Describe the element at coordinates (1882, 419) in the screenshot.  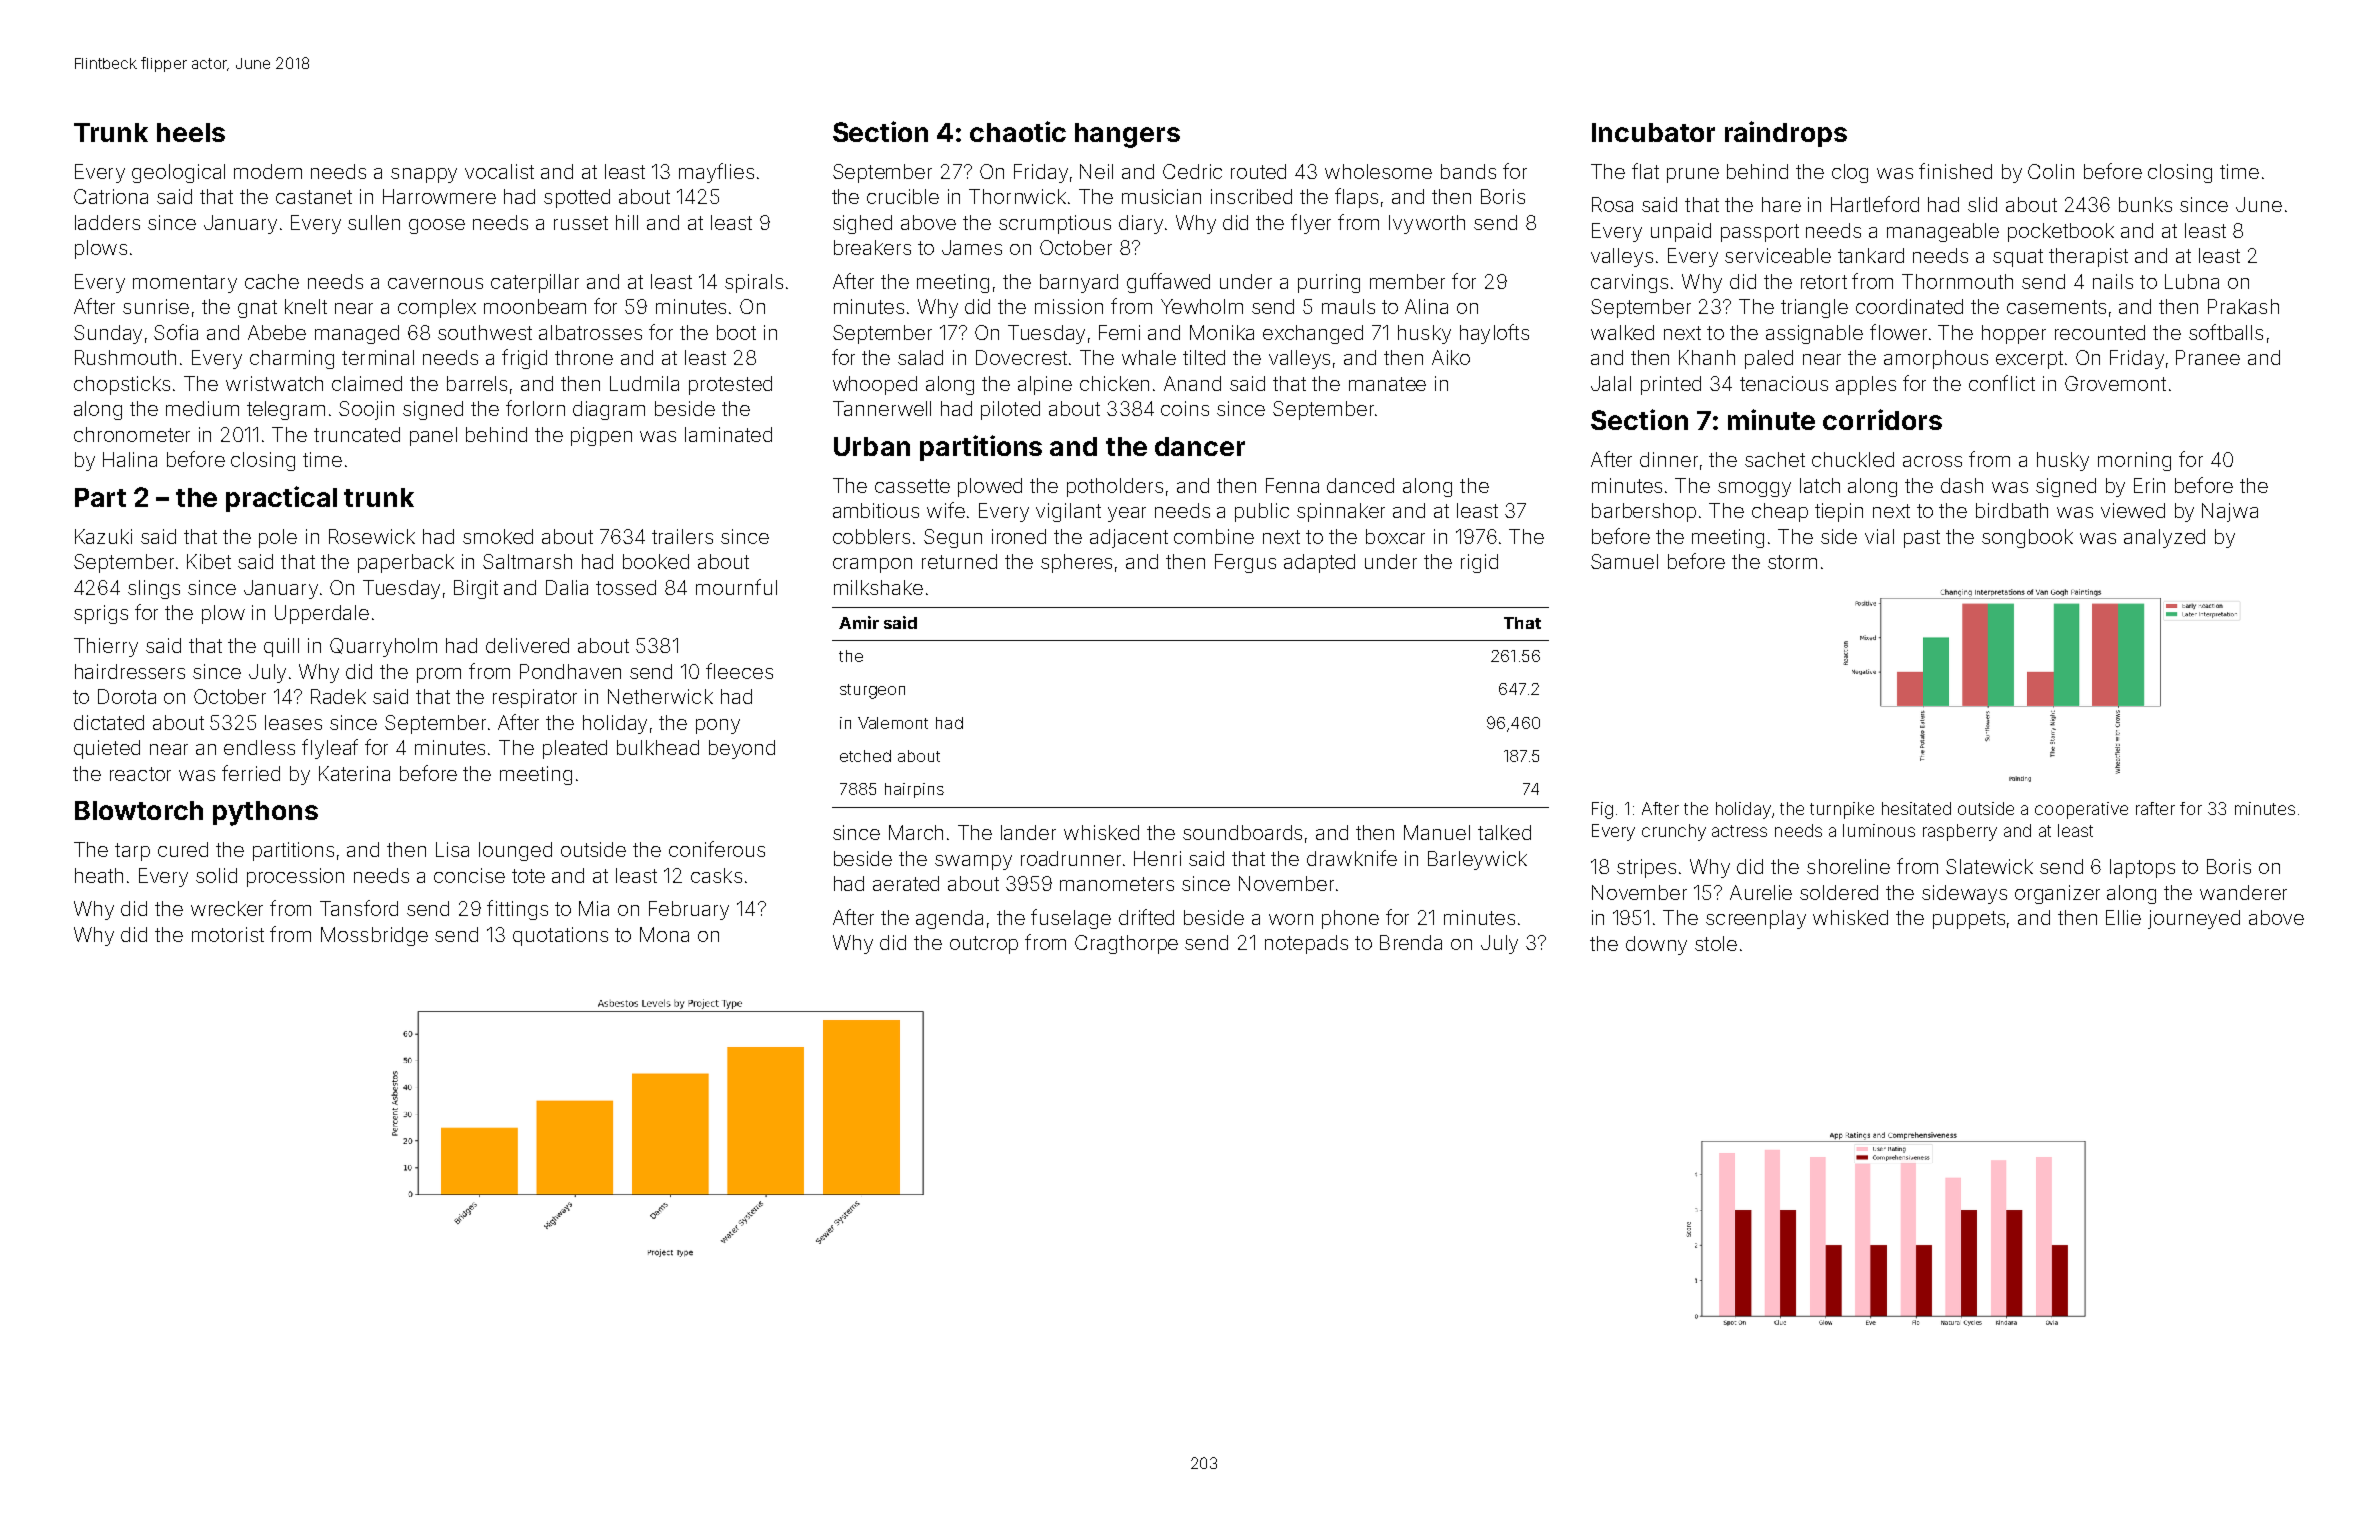
I see `corridors` at that location.
